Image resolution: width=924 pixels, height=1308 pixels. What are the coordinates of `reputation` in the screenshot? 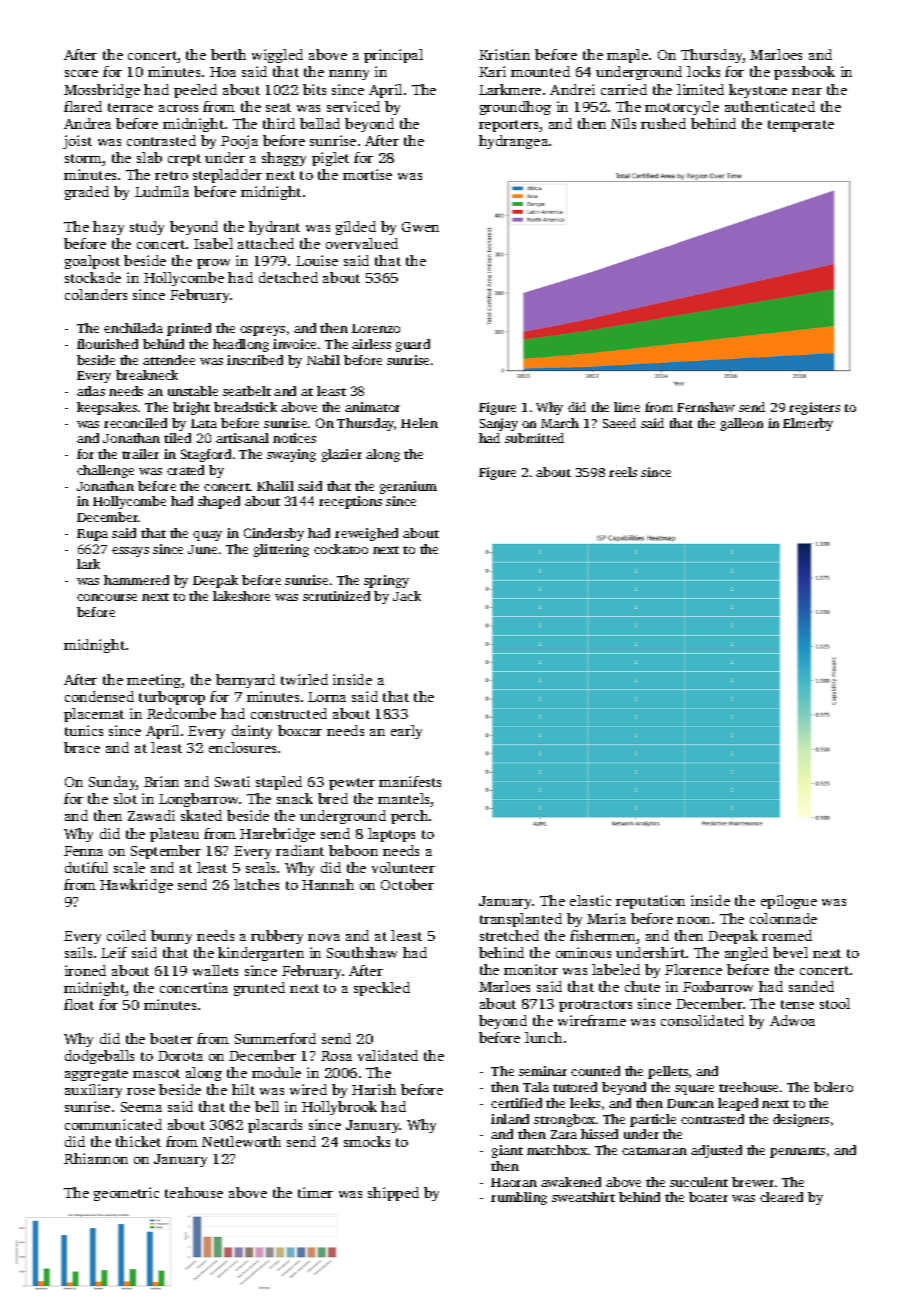 It's located at (650, 902).
